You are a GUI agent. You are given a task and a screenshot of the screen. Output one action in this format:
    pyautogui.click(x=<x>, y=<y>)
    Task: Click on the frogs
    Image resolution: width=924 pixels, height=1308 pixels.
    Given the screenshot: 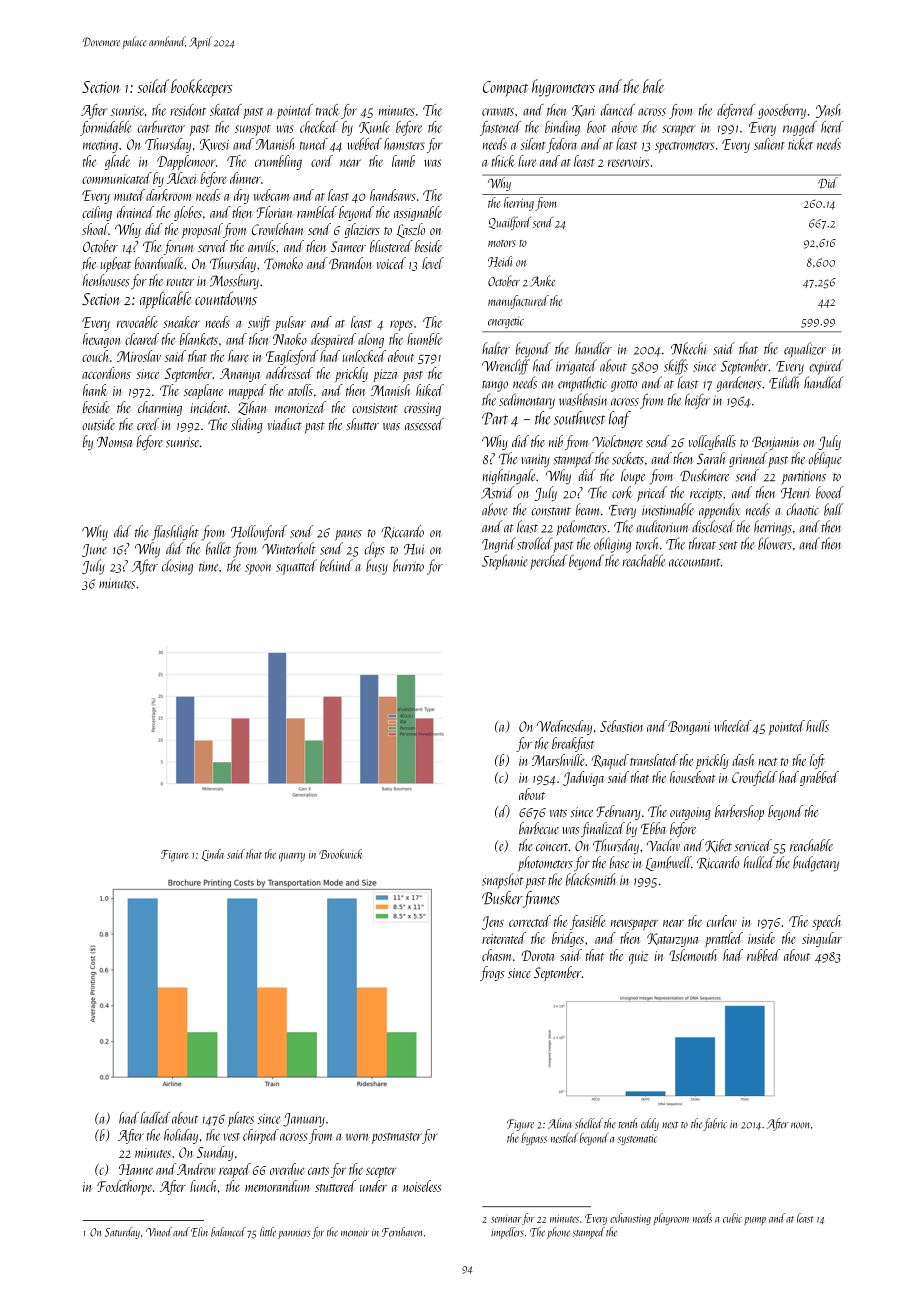 What is the action you would take?
    pyautogui.click(x=492, y=973)
